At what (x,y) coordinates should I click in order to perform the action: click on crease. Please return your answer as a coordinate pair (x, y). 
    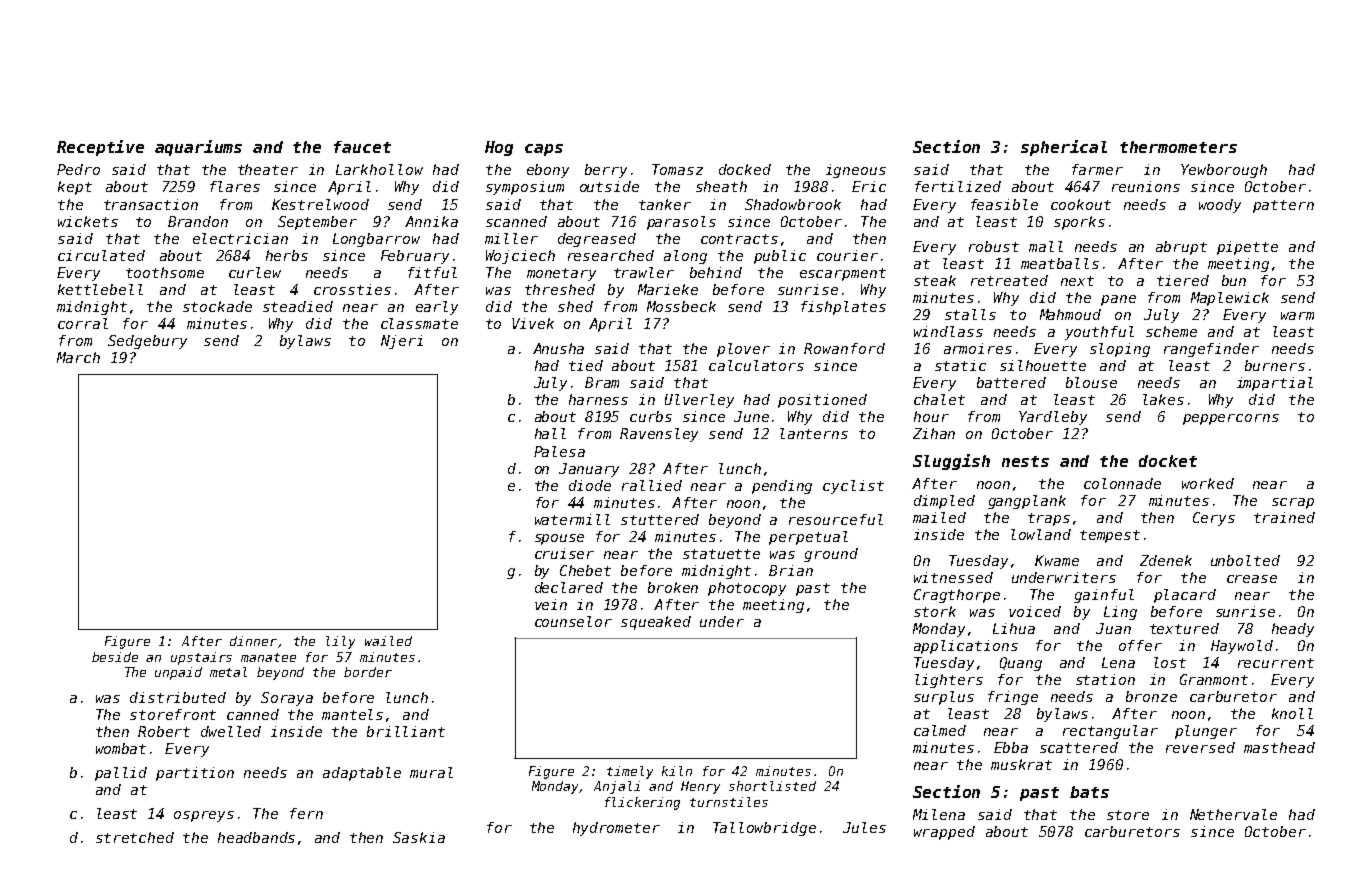
    Looking at the image, I should click on (1252, 579).
